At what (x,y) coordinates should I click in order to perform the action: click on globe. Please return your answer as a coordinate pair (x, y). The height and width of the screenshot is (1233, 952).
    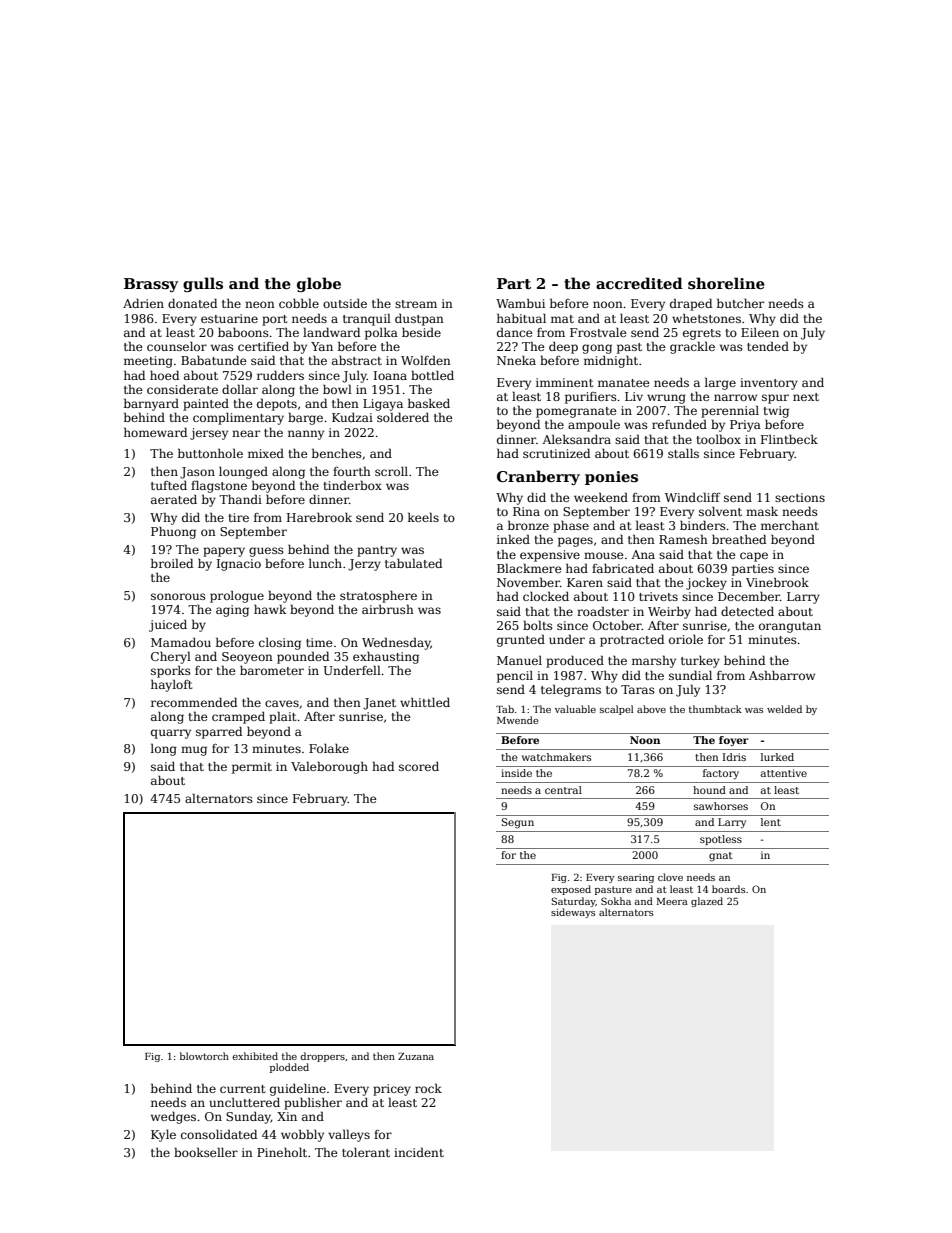
    Looking at the image, I should click on (319, 284).
